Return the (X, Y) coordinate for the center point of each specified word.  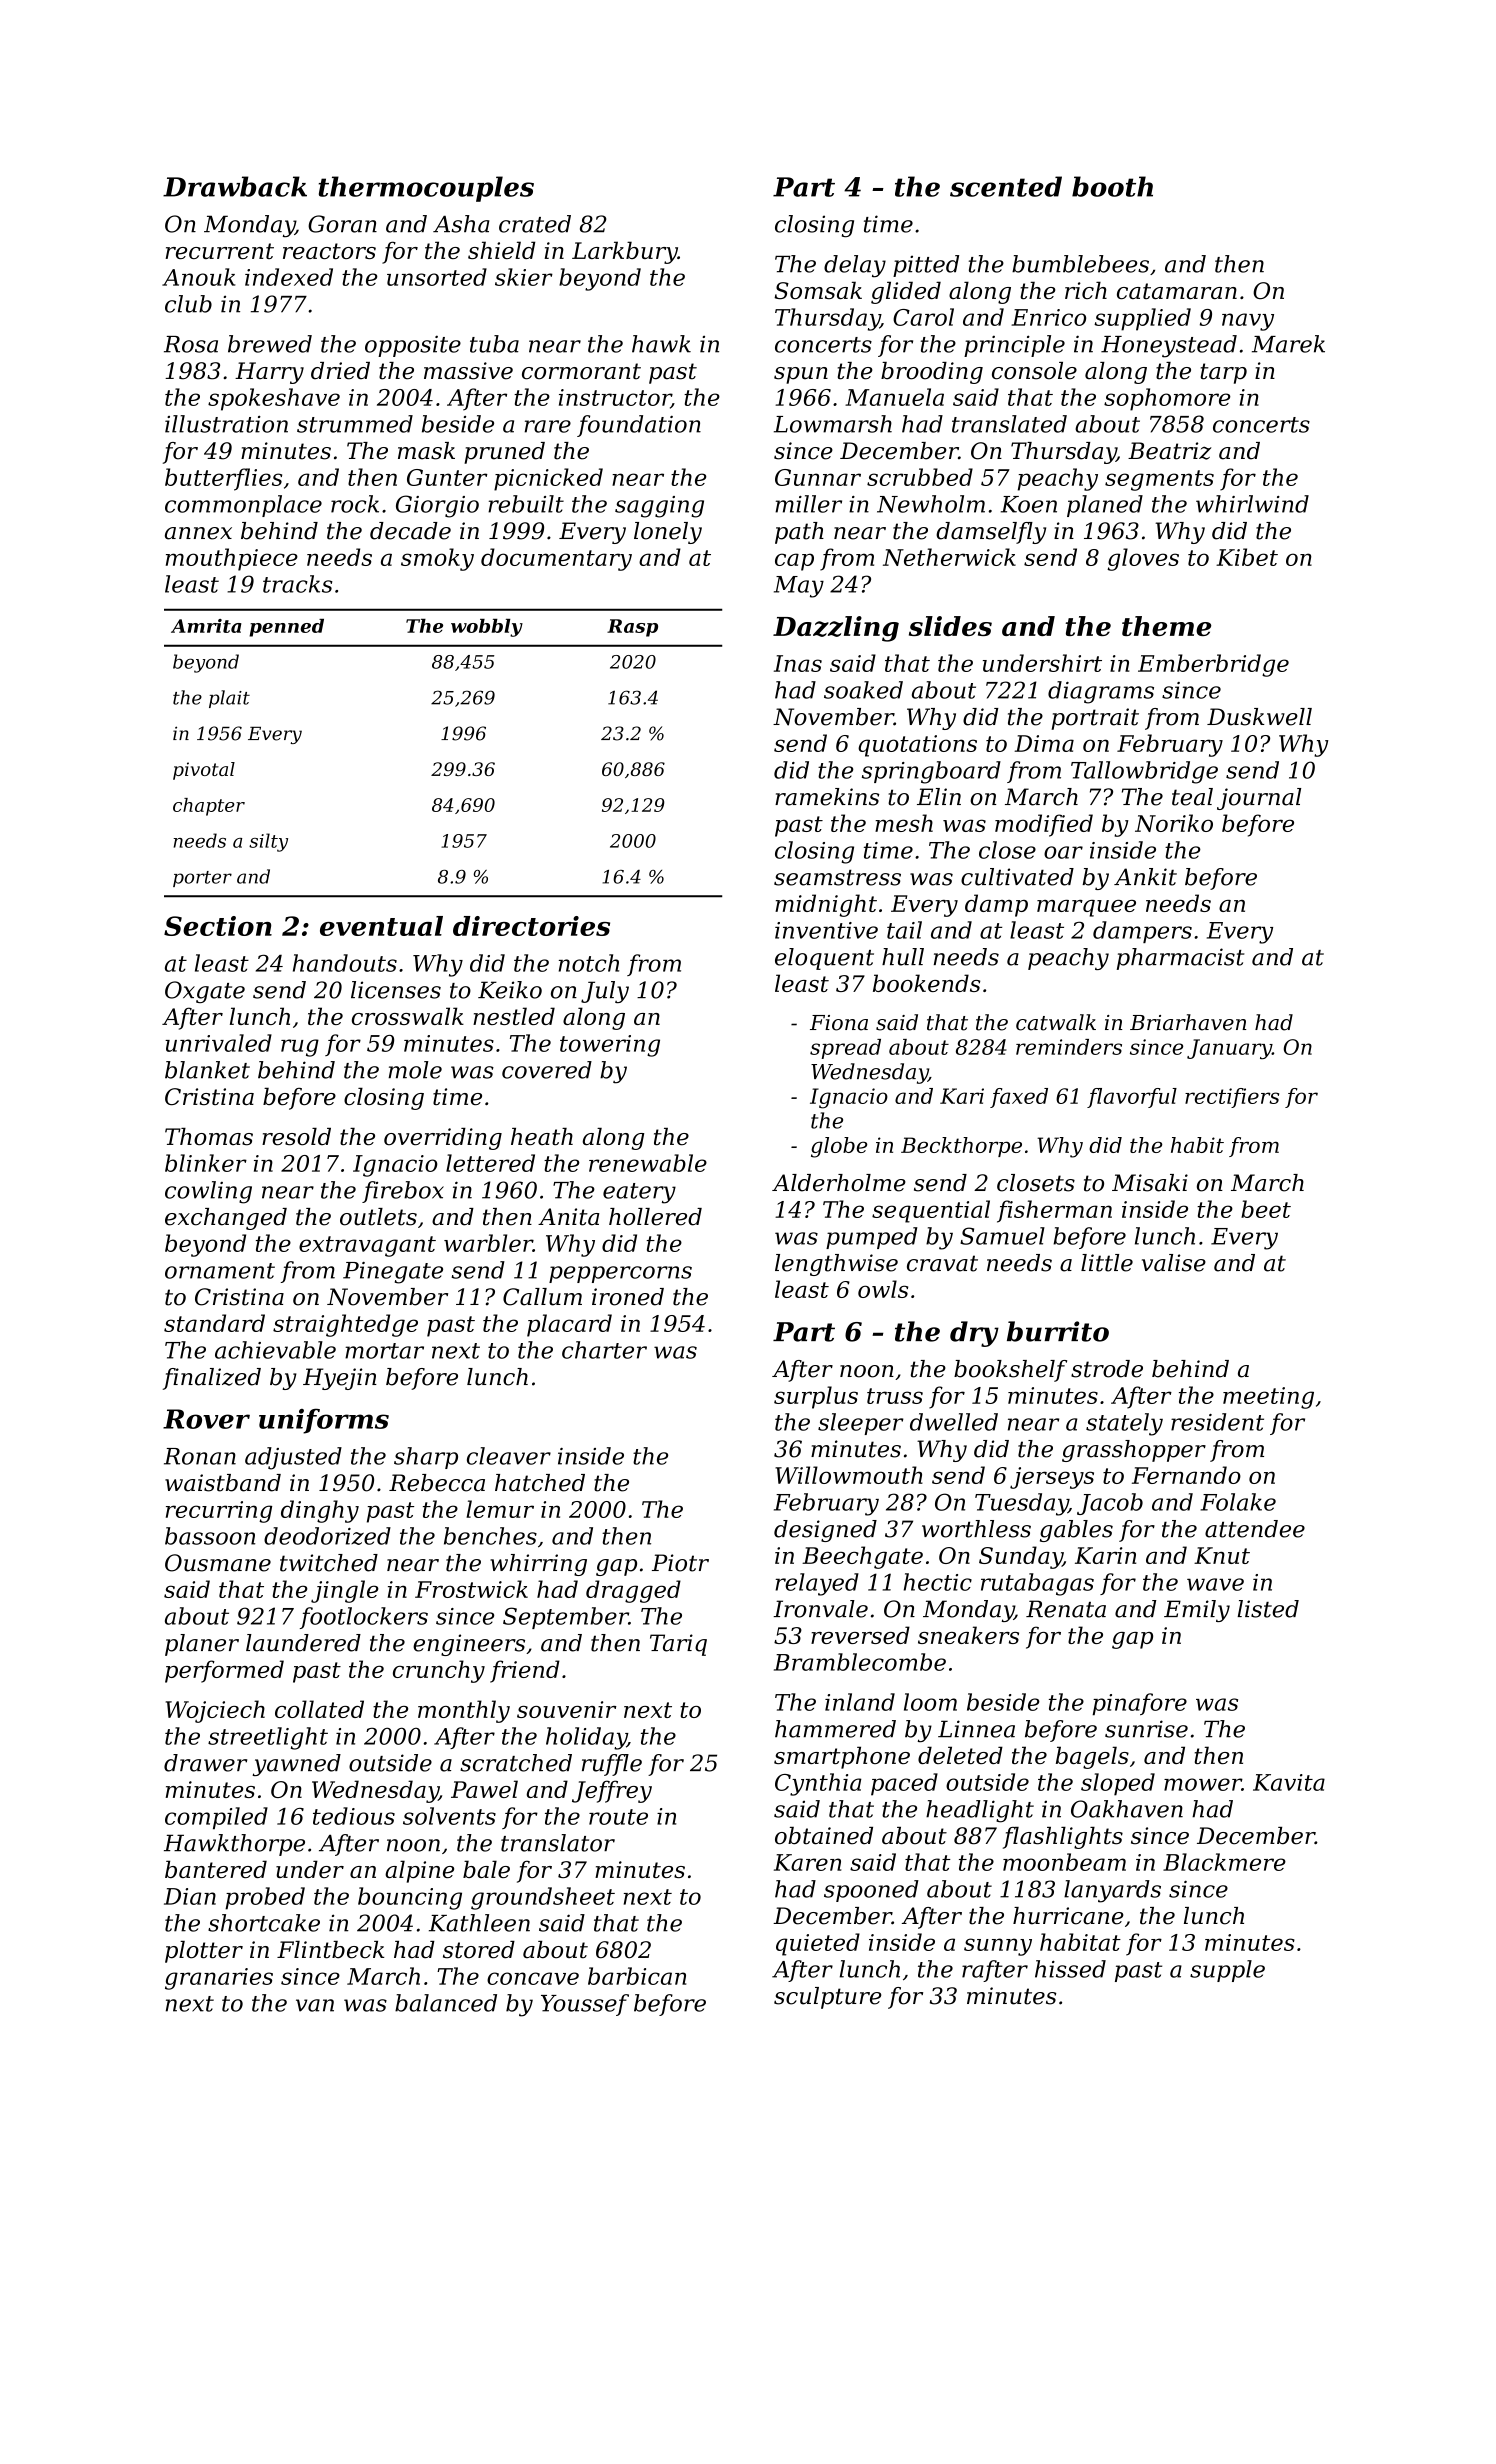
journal (1259, 799)
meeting (1268, 1398)
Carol (923, 317)
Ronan (200, 1456)
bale (486, 1869)
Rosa (191, 344)
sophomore (1167, 399)
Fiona (839, 1023)
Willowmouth (849, 1475)
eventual (381, 926)
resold (296, 1137)
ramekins (827, 797)
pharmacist (1180, 959)
